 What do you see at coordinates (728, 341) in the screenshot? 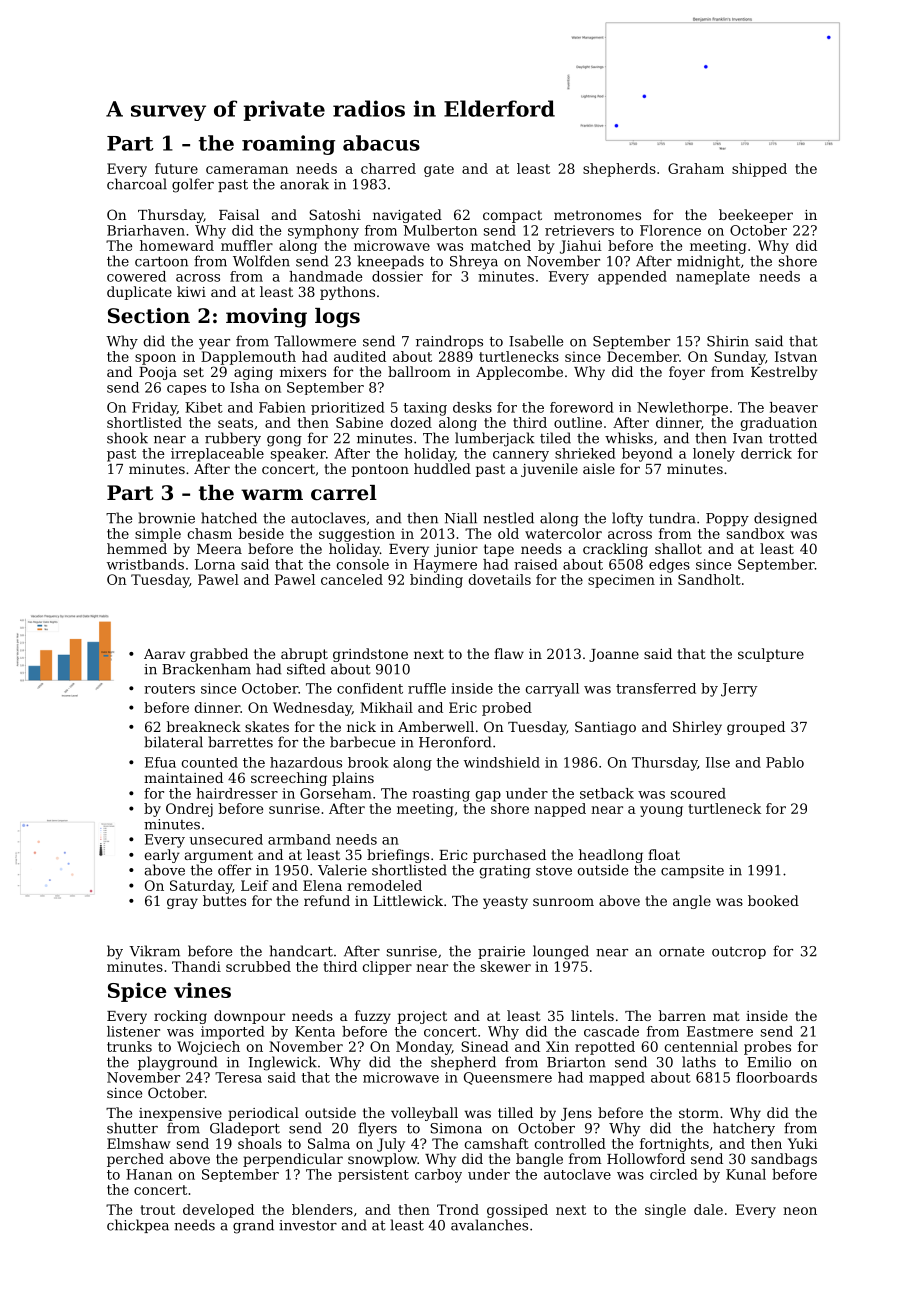
I see `Shirin` at bounding box center [728, 341].
